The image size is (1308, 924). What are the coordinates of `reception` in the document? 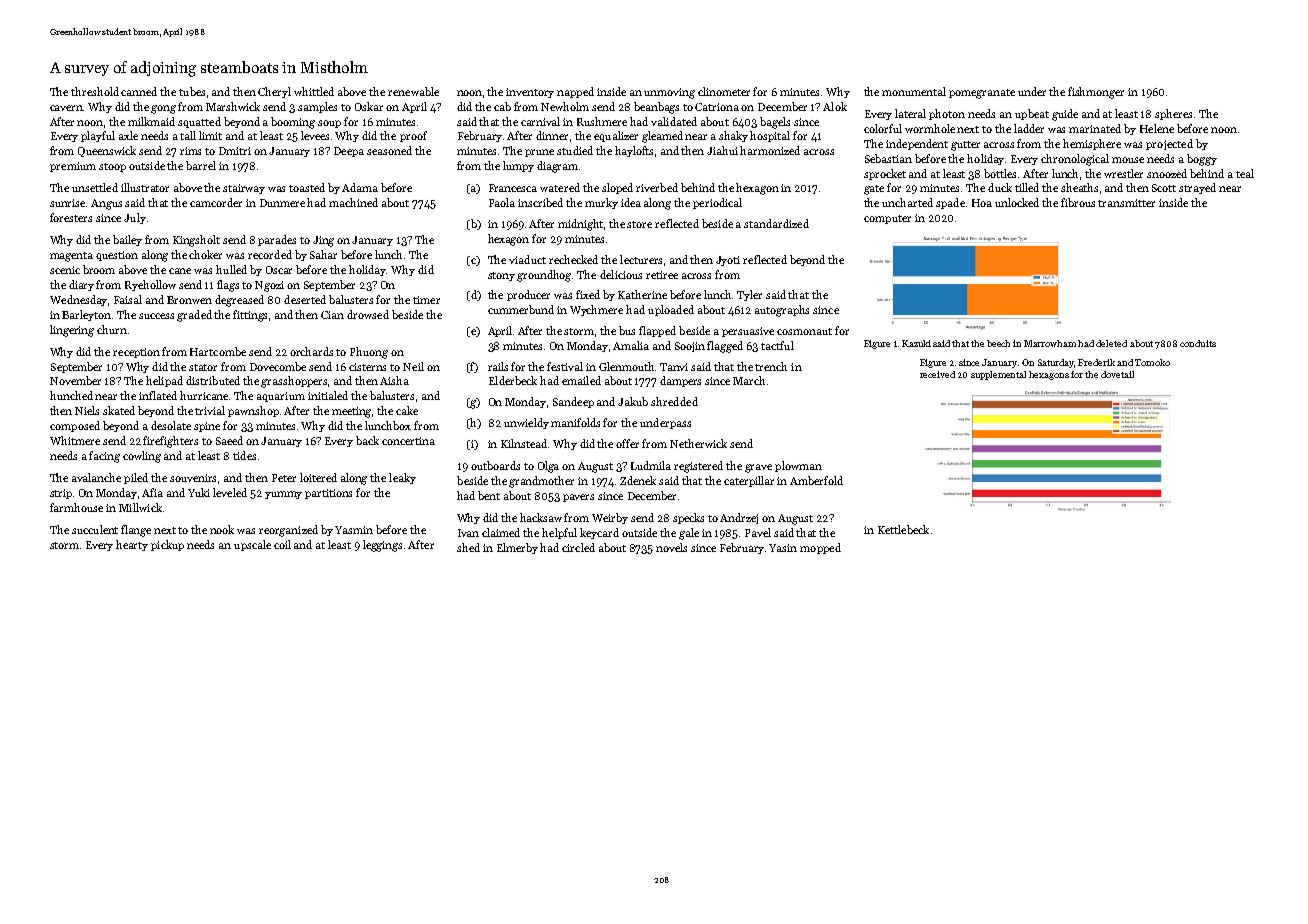 It's located at (136, 353).
